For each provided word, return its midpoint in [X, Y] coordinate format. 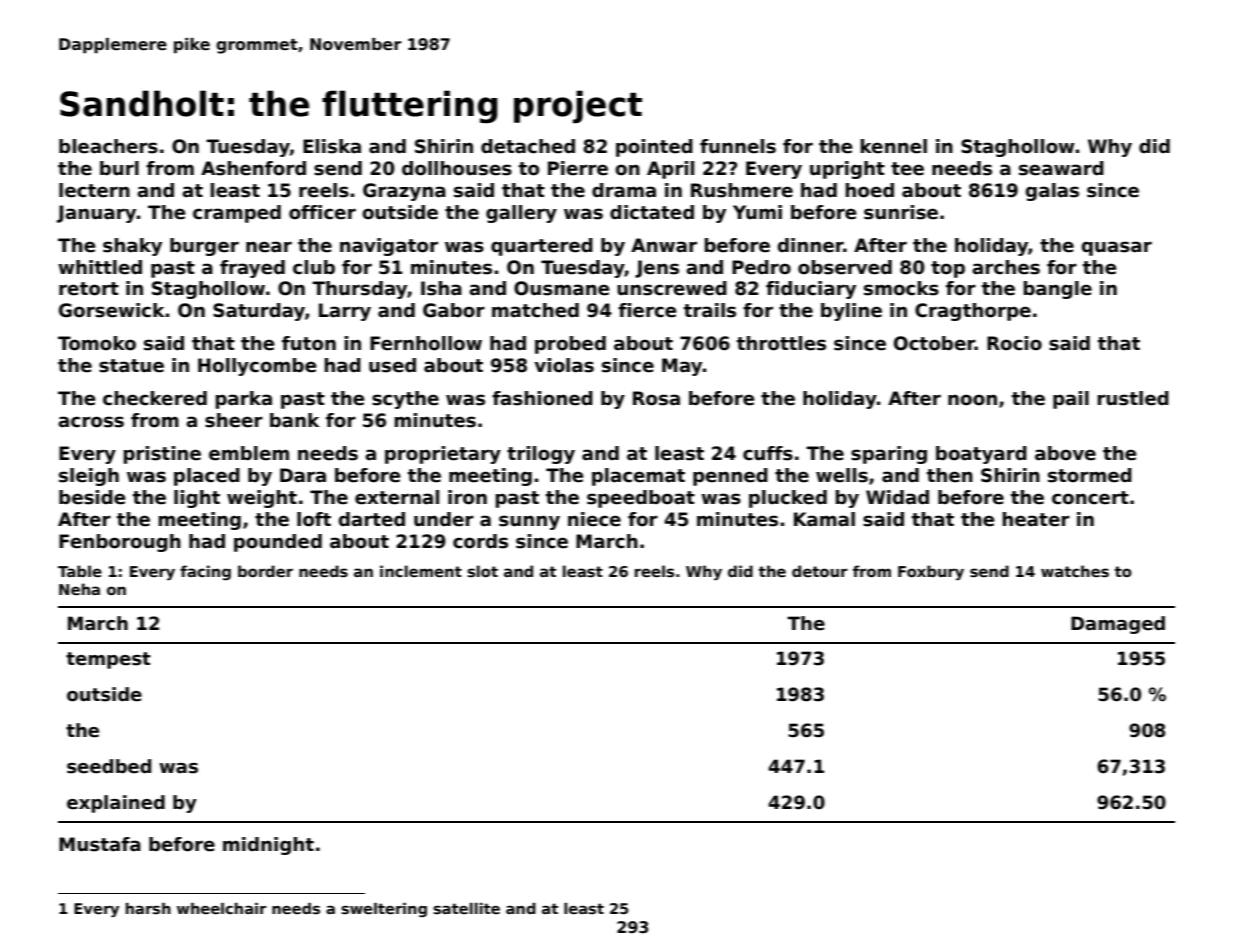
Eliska [332, 146]
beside [92, 497]
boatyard [981, 455]
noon [972, 400]
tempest [108, 660]
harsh [148, 908]
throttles [781, 343]
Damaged [1118, 625]
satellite [466, 908]
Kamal [824, 519]
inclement [421, 571]
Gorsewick [111, 310]
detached [528, 146]
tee [907, 169]
